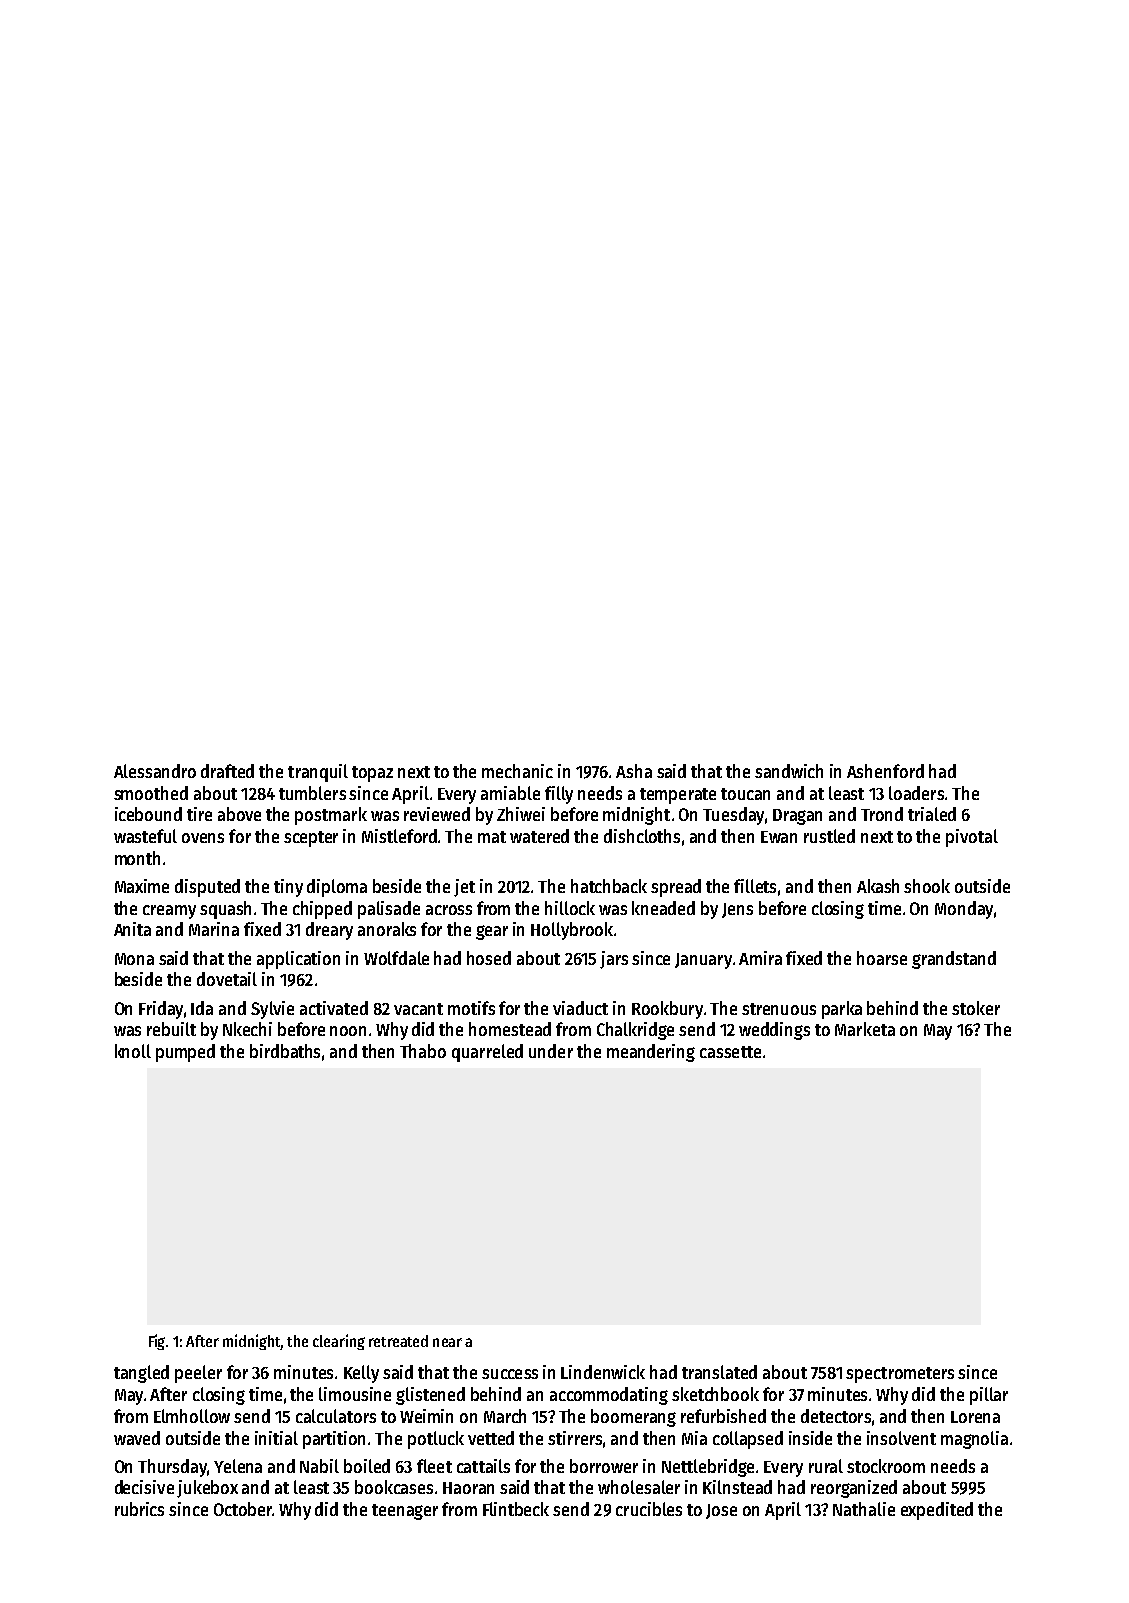 The height and width of the document is (1603, 1129). I want to click on clearing, so click(339, 1342).
